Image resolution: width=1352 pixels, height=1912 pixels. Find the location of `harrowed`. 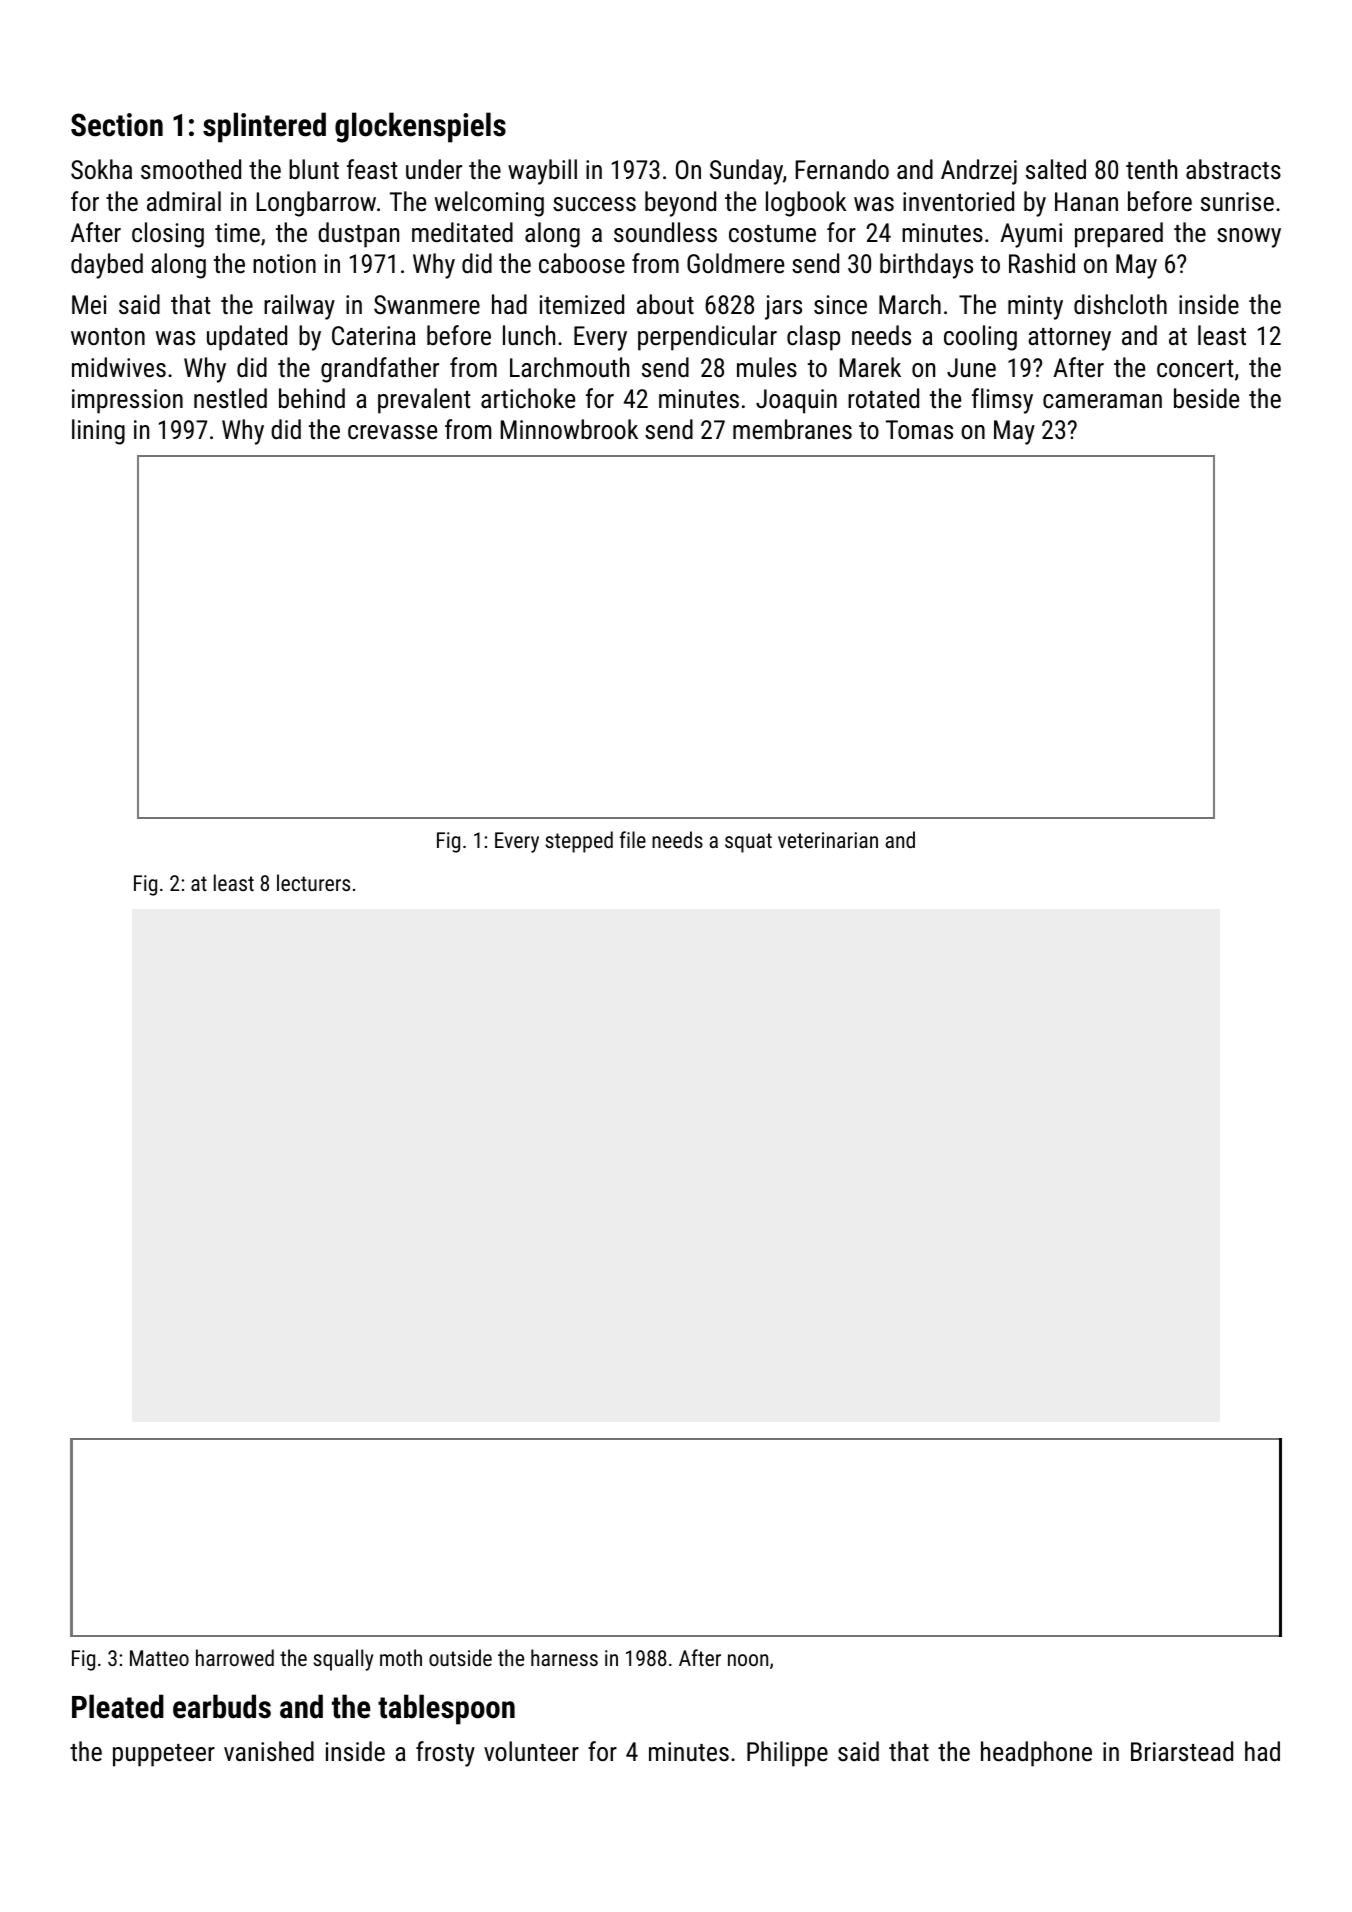

harrowed is located at coordinates (235, 1657).
